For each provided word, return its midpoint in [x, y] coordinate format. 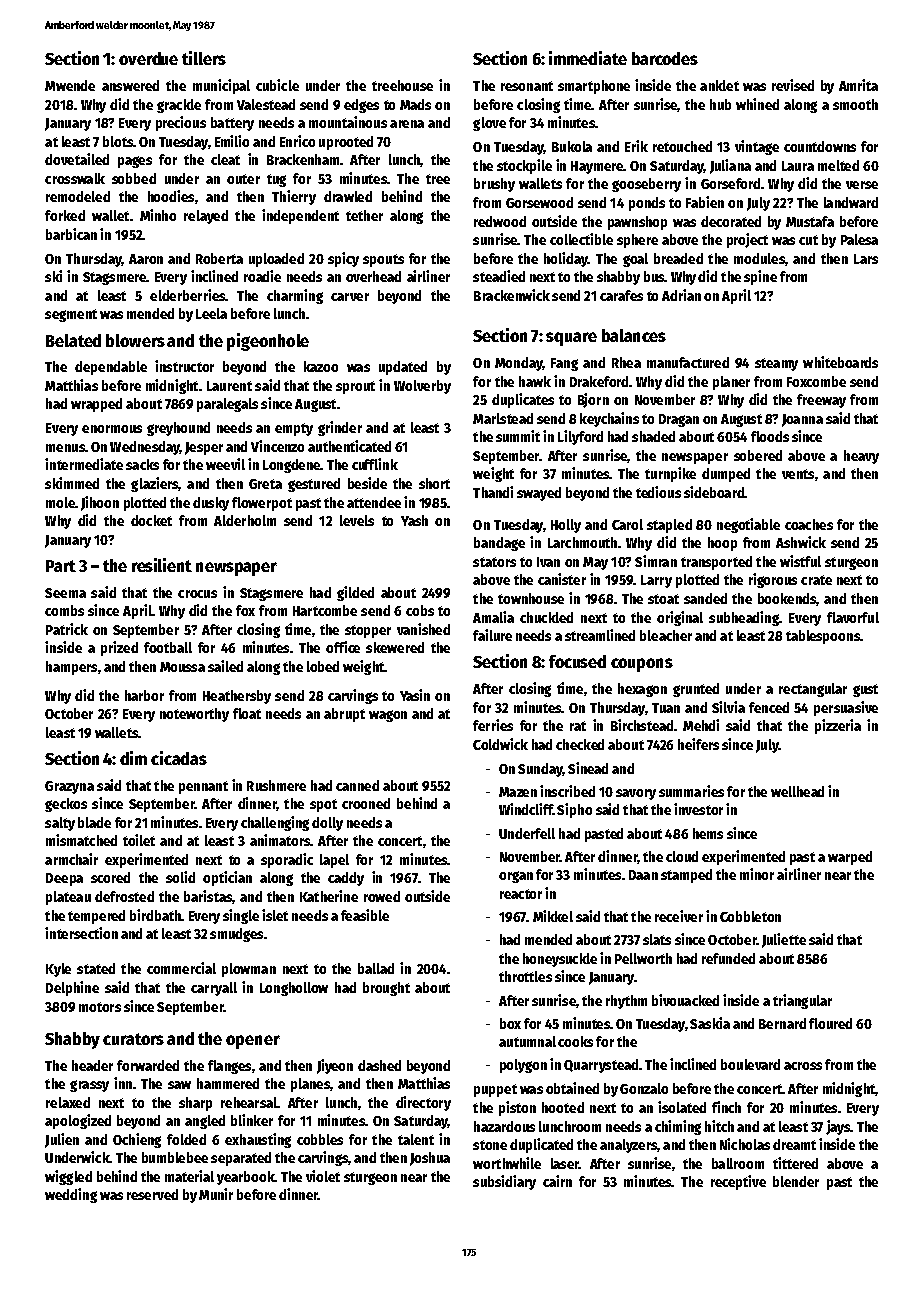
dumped [726, 475]
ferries [493, 725]
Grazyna [69, 787]
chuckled [546, 617]
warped [850, 858]
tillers [204, 58]
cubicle [277, 85]
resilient [162, 565]
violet [323, 1176]
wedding [71, 1195]
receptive [738, 1182]
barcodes [665, 58]
